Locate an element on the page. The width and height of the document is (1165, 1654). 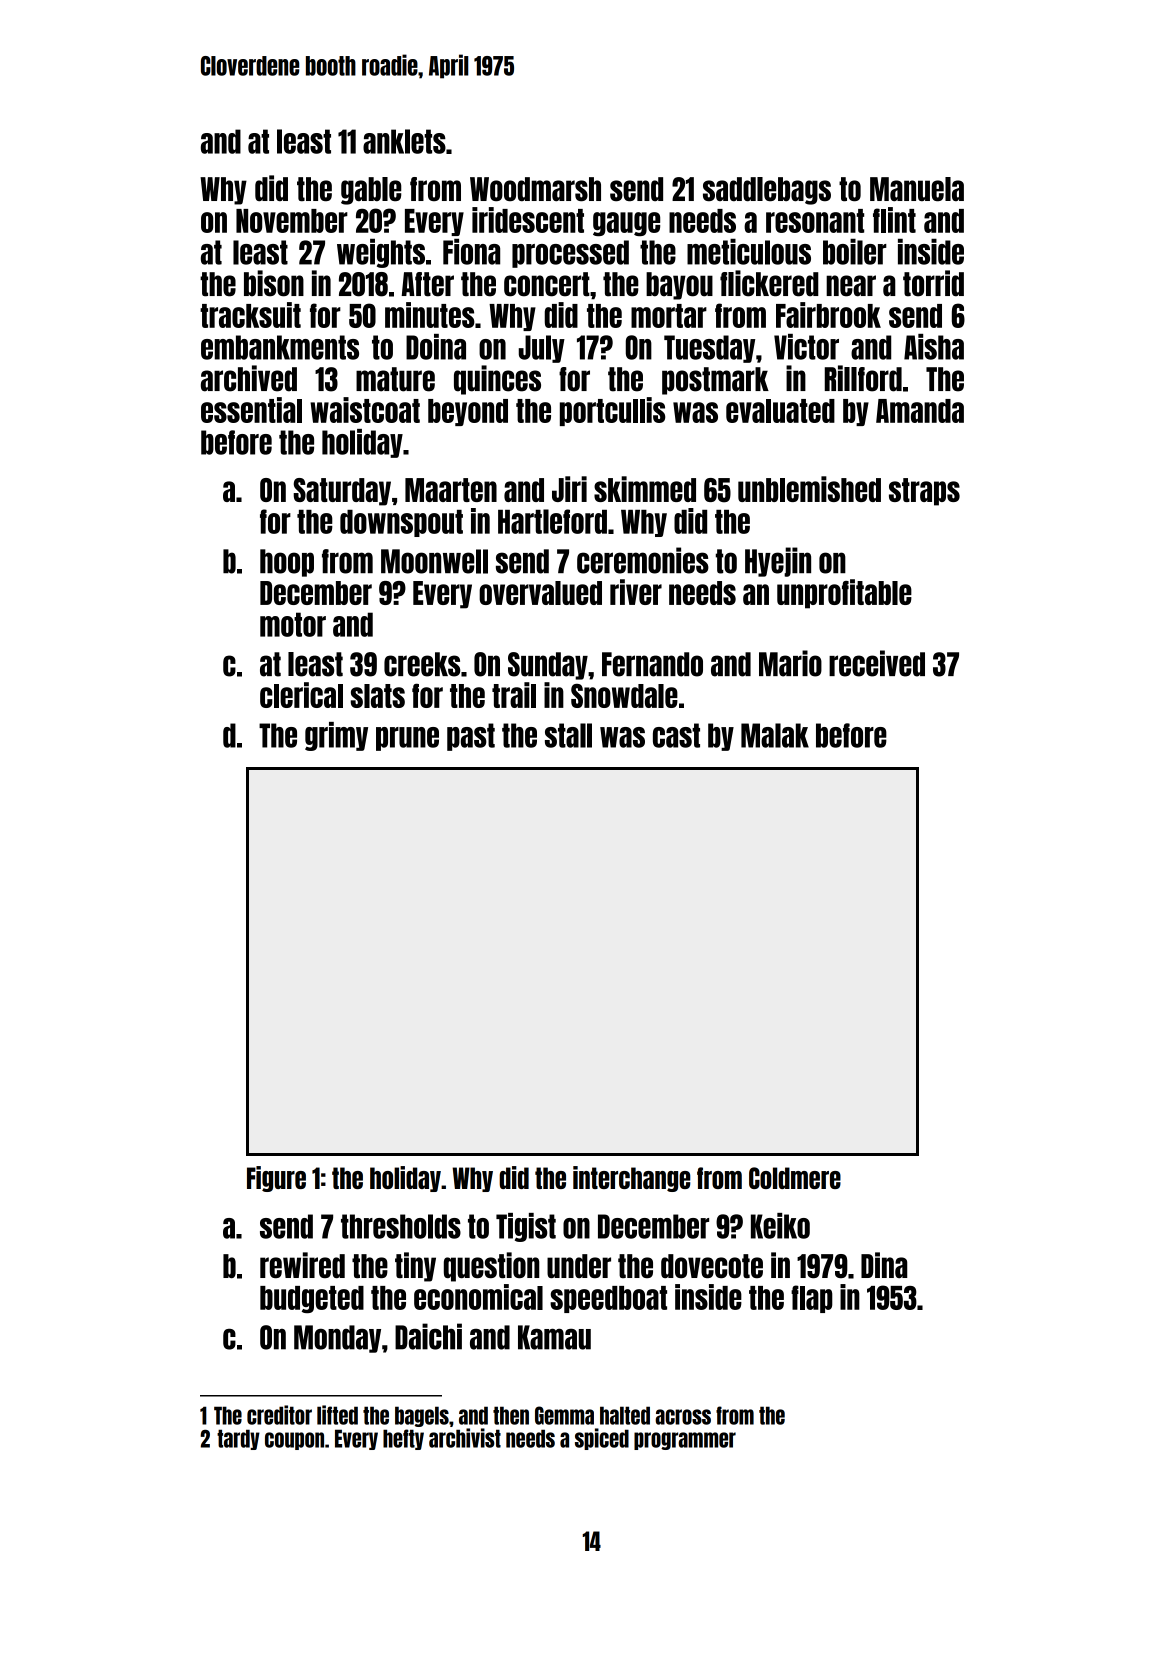
Manuela is located at coordinates (917, 189).
